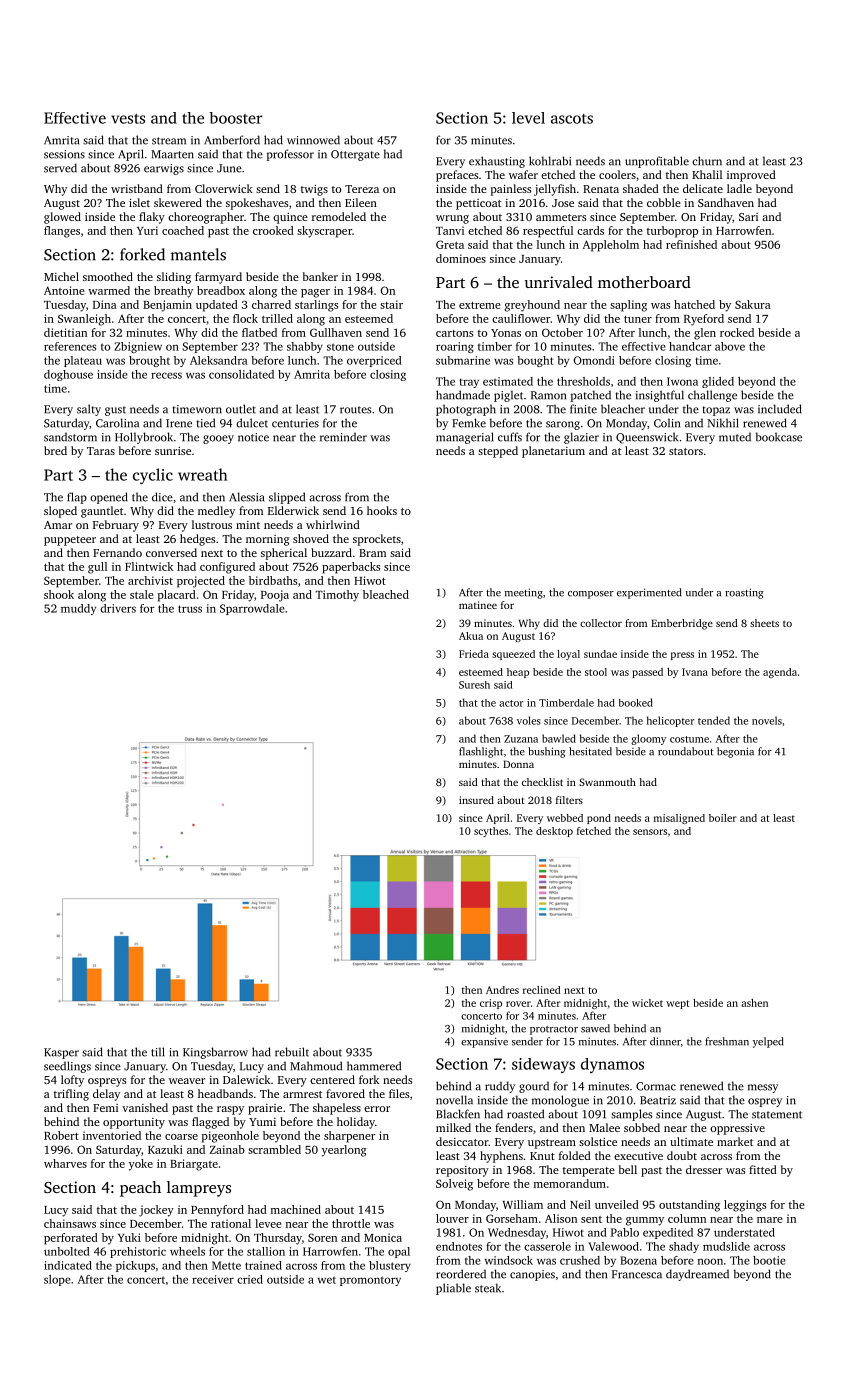 Image resolution: width=849 pixels, height=1400 pixels. I want to click on scythes, so click(491, 832).
